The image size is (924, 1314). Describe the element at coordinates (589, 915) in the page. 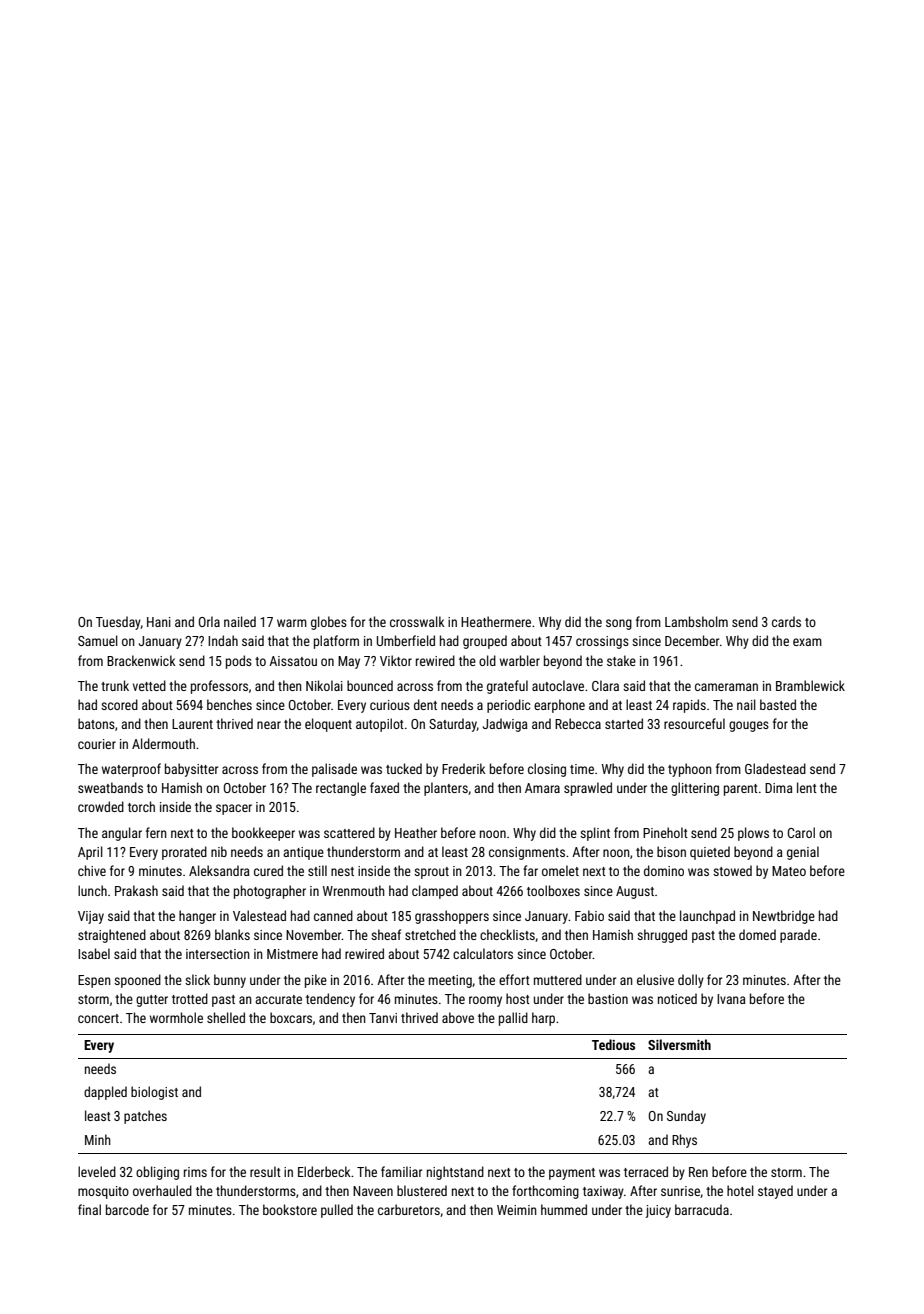

I see `Fabio` at that location.
